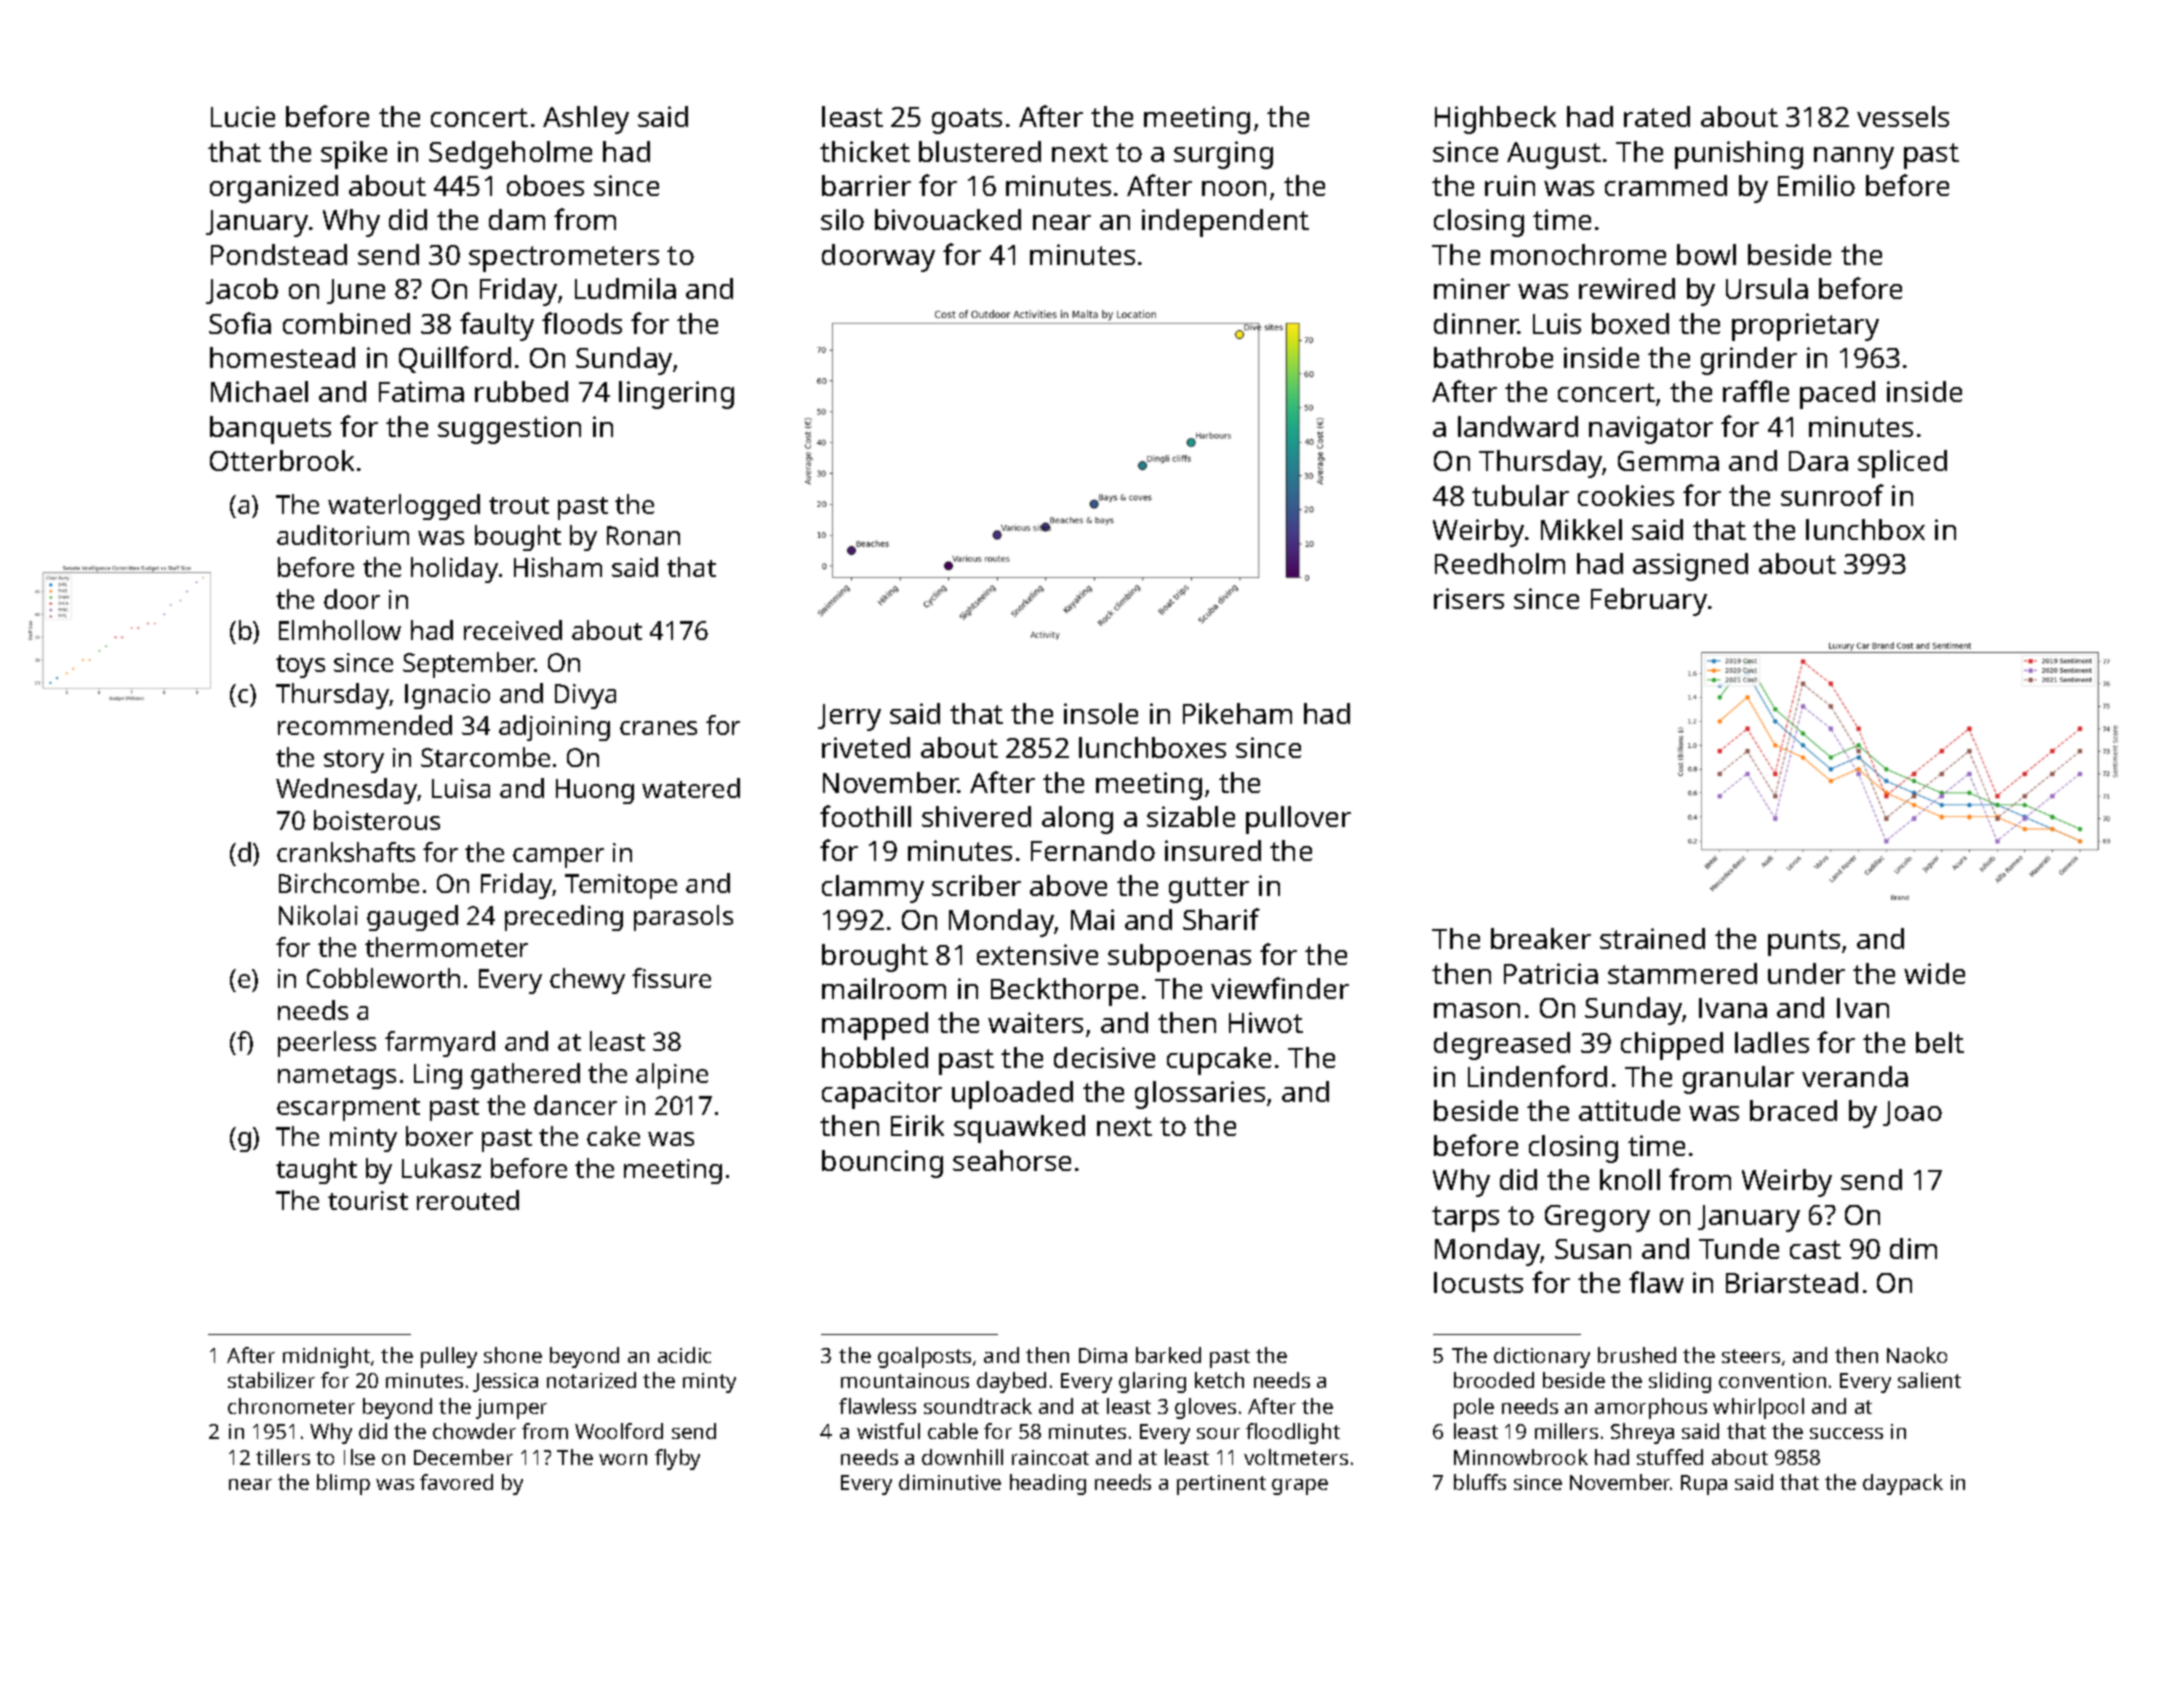 This screenshot has height=1683, width=2178. I want to click on midnight, so click(326, 1357).
